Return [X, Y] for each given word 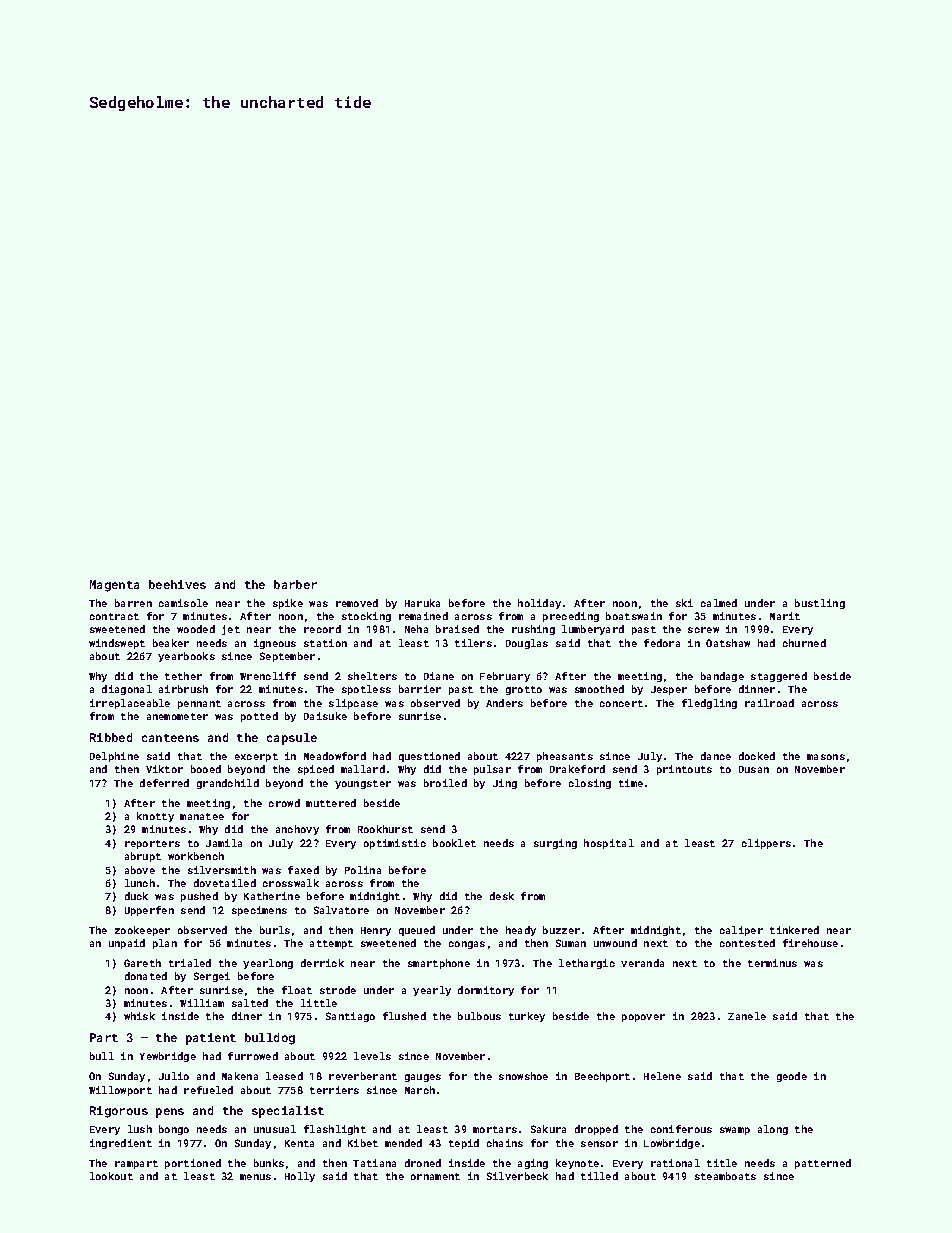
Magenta [114, 586]
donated [146, 976]
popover [643, 1018]
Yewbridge [168, 1057]
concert [621, 703]
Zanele [747, 1016]
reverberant [363, 1076]
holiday [539, 604]
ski [684, 603]
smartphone [439, 964]
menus [255, 1177]
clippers [766, 844]
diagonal [127, 690]
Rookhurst [385, 829]
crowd [284, 803]
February [505, 677]
